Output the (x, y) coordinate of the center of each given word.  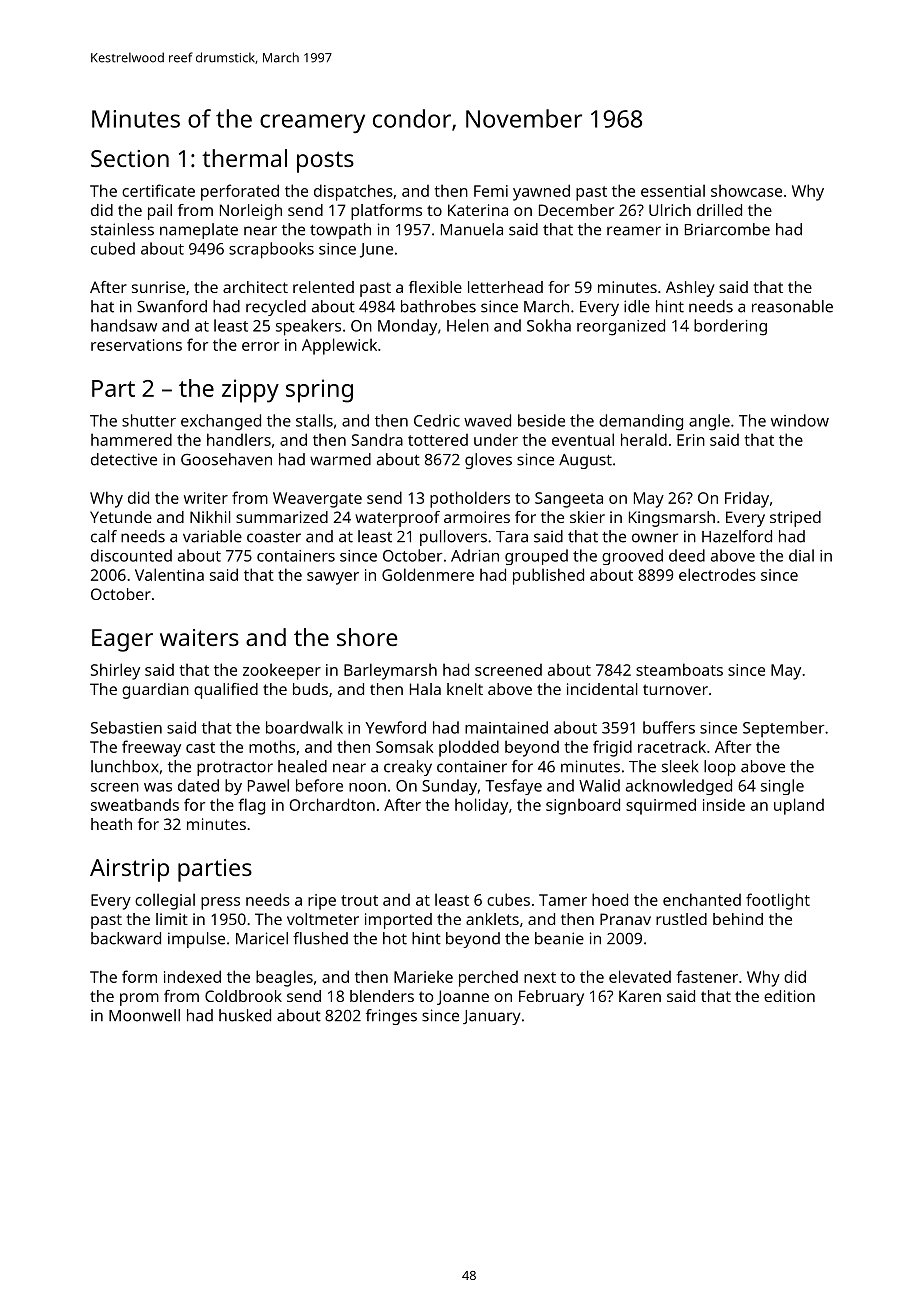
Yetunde (121, 517)
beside (541, 420)
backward (126, 938)
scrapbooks (271, 250)
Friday (747, 500)
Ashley (690, 289)
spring (319, 391)
